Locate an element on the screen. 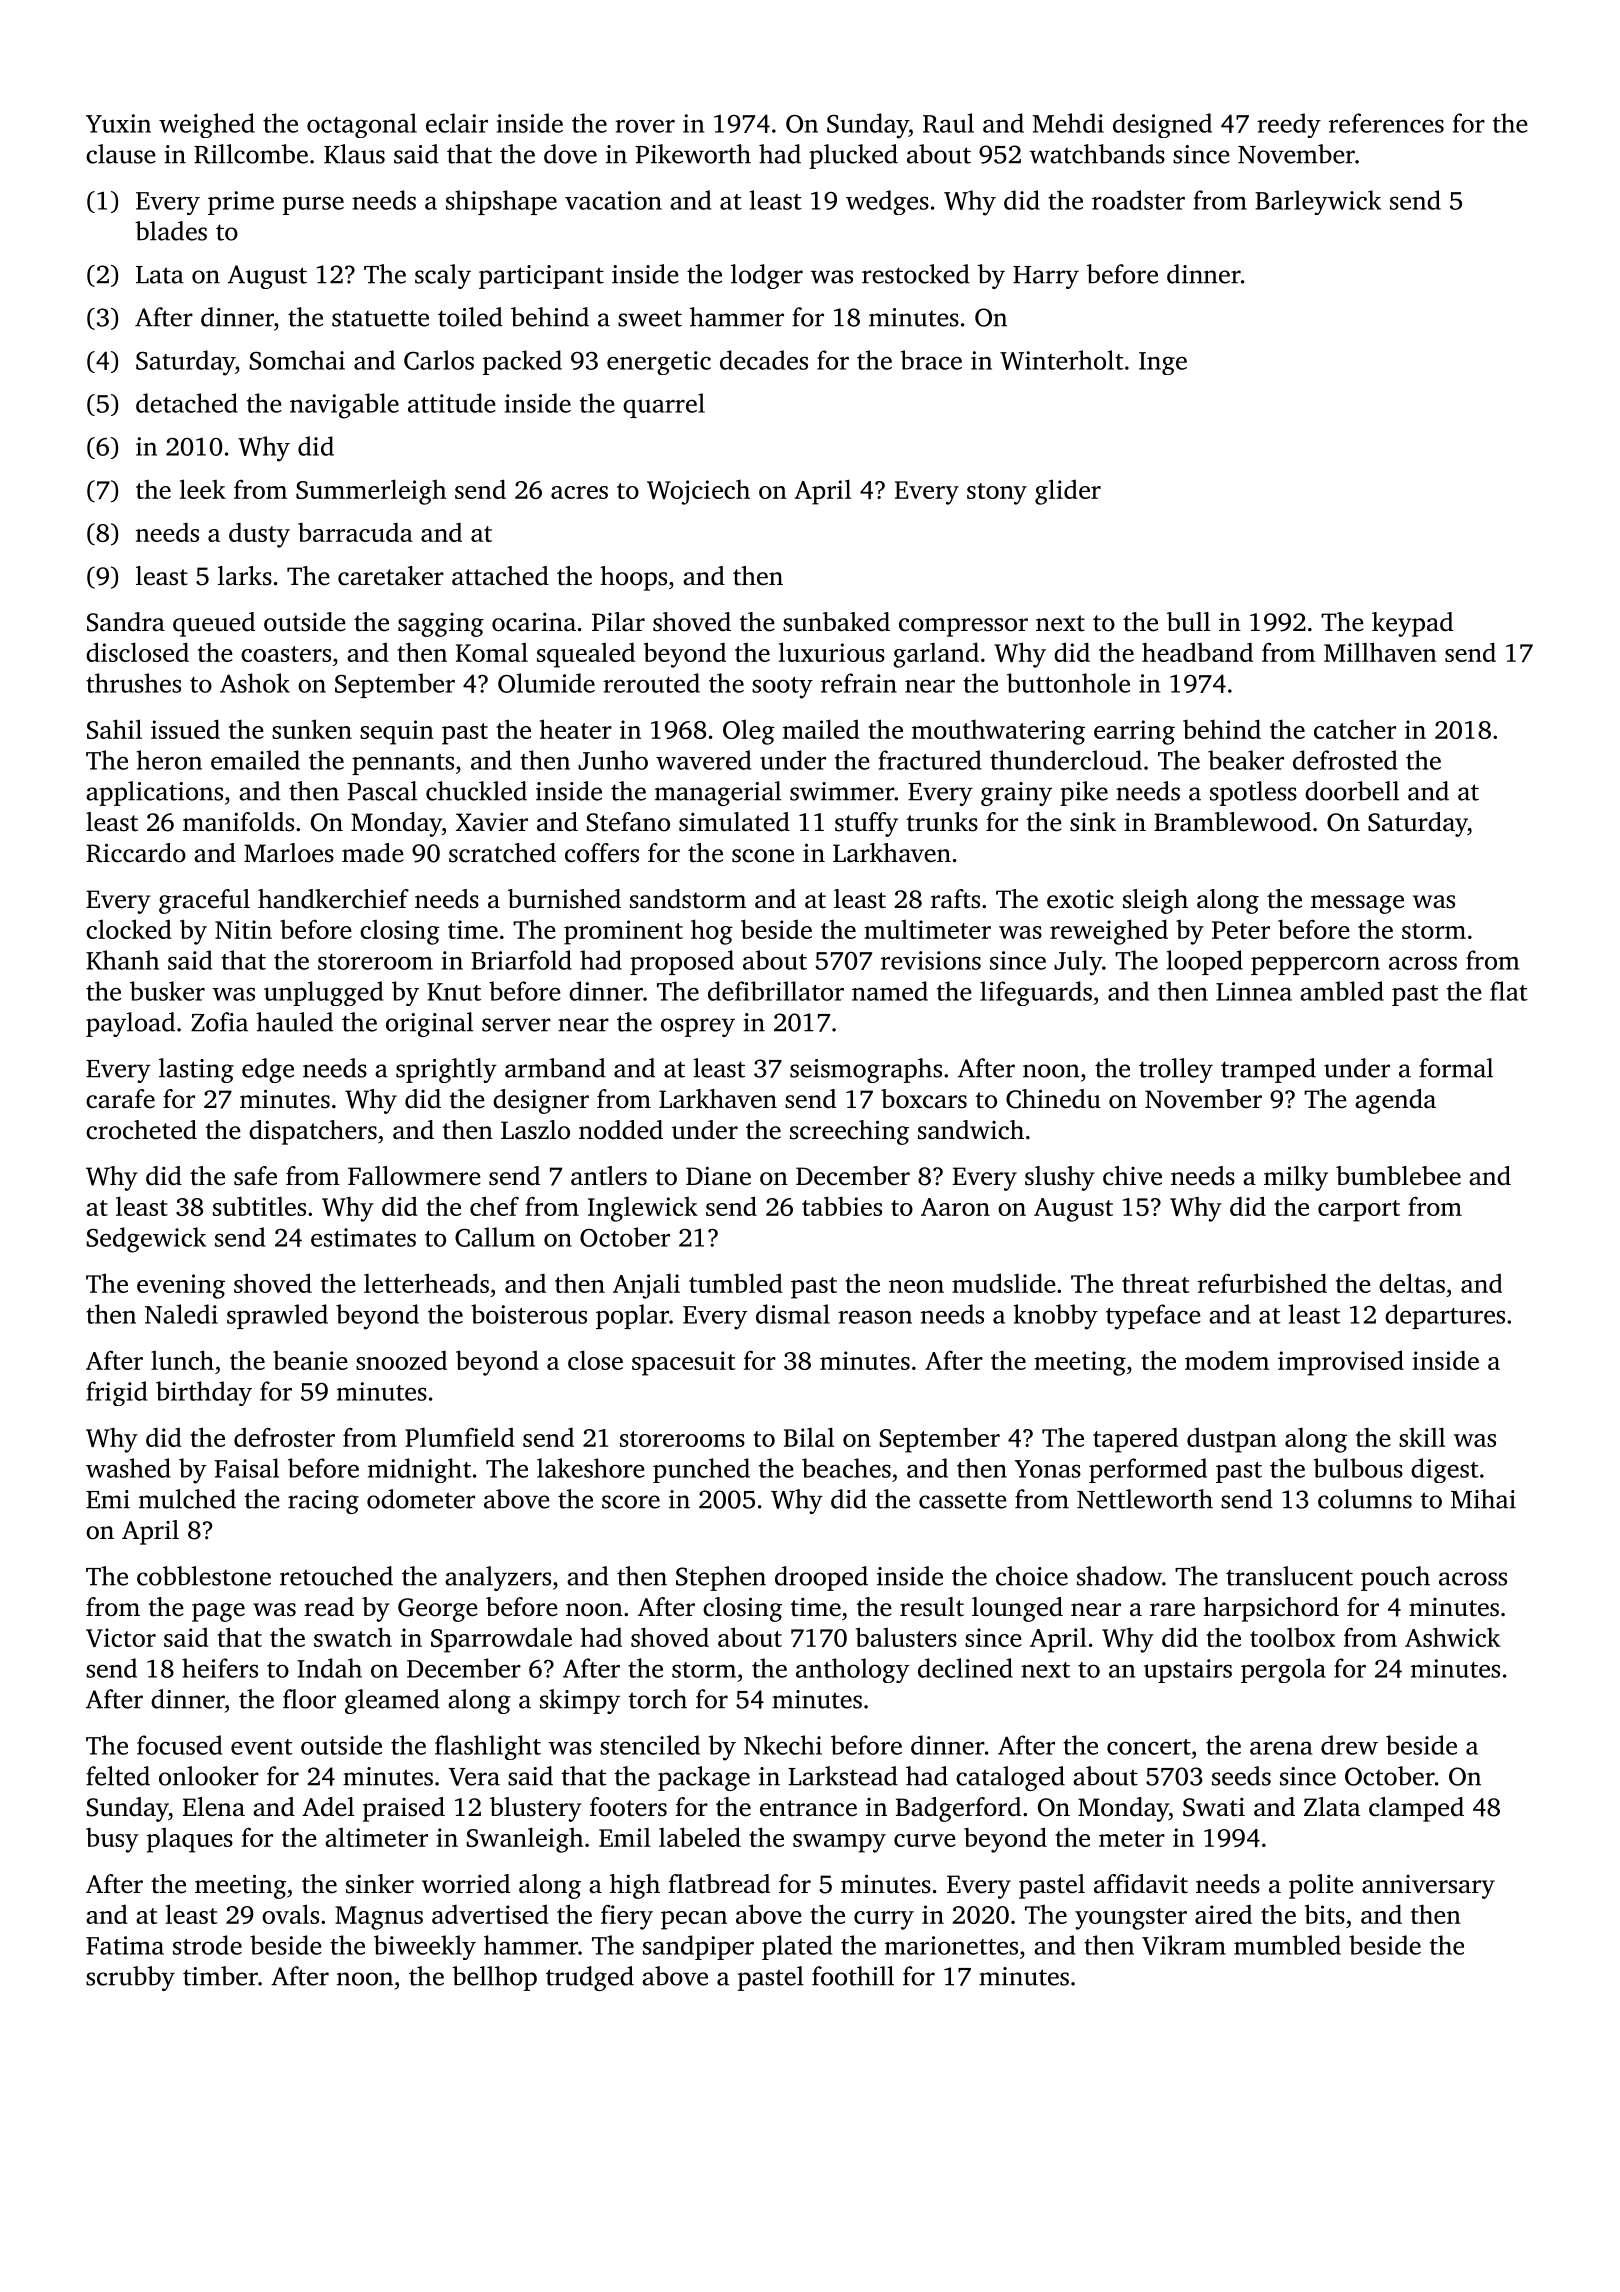 The image size is (1620, 2292). reedy is located at coordinates (1289, 125).
